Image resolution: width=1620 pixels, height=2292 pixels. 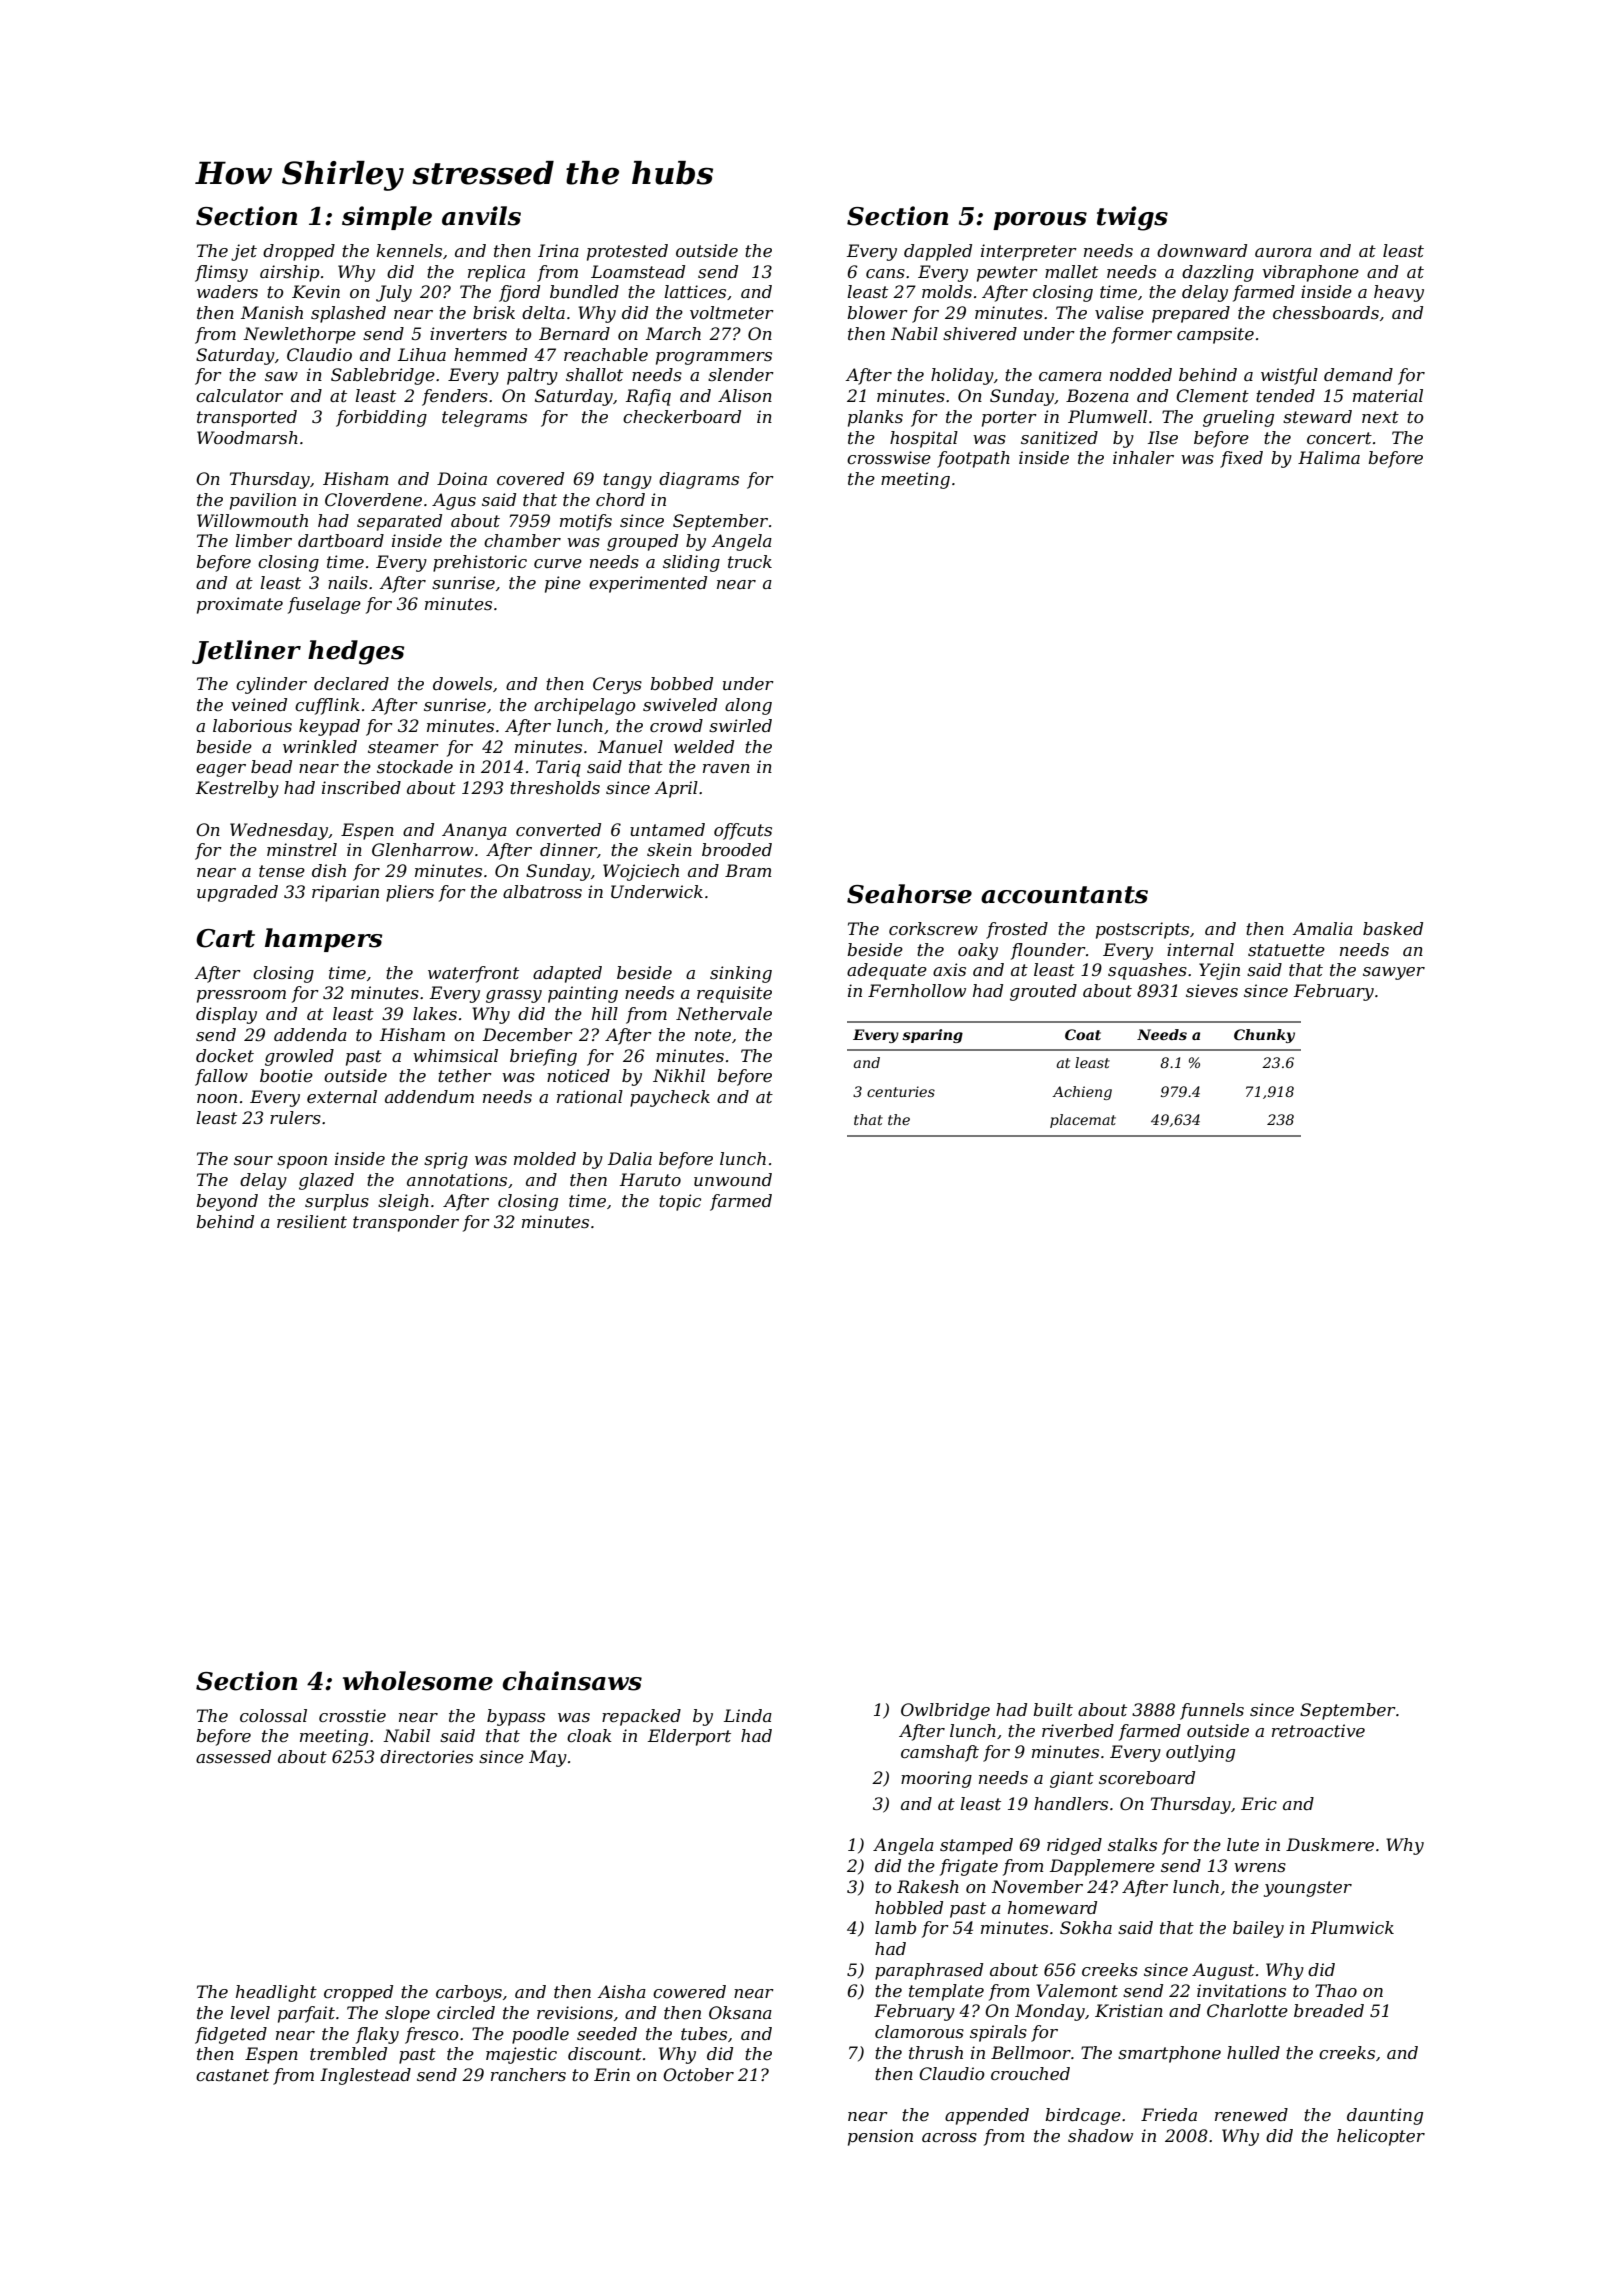 What do you see at coordinates (272, 312) in the screenshot?
I see `Manish` at bounding box center [272, 312].
